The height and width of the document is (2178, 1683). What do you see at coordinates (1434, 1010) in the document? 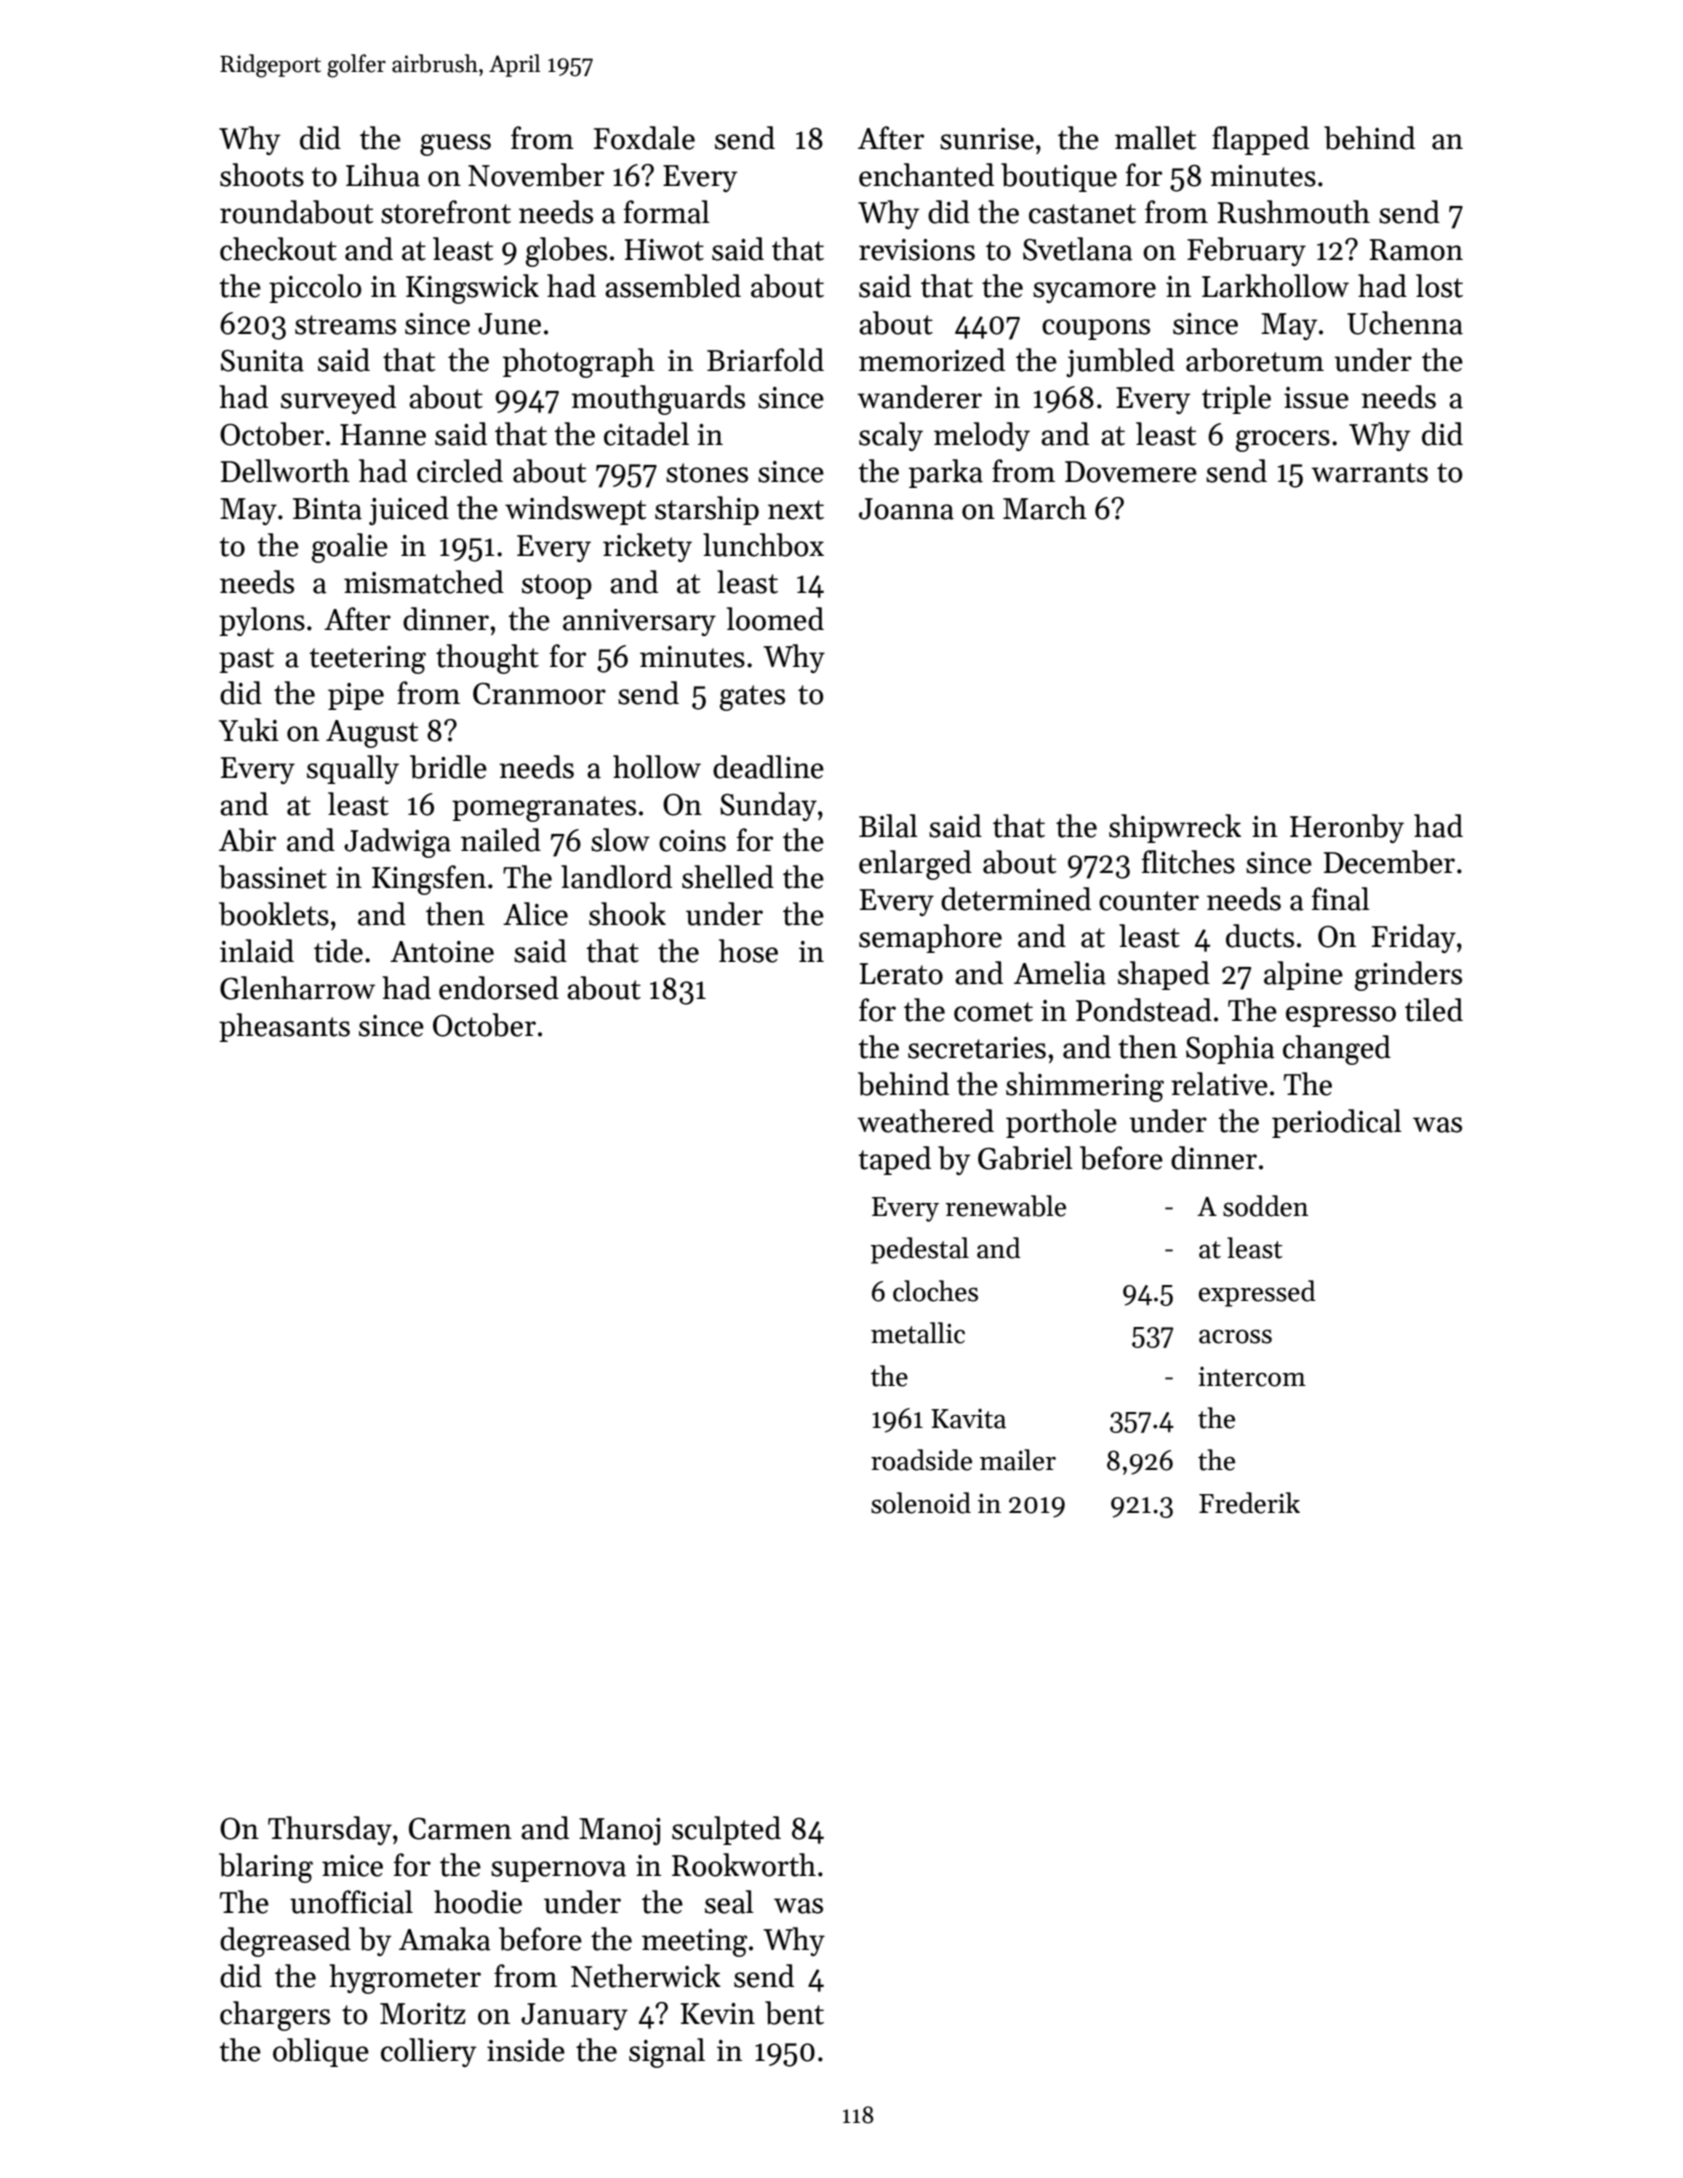
I see `tiled` at bounding box center [1434, 1010].
